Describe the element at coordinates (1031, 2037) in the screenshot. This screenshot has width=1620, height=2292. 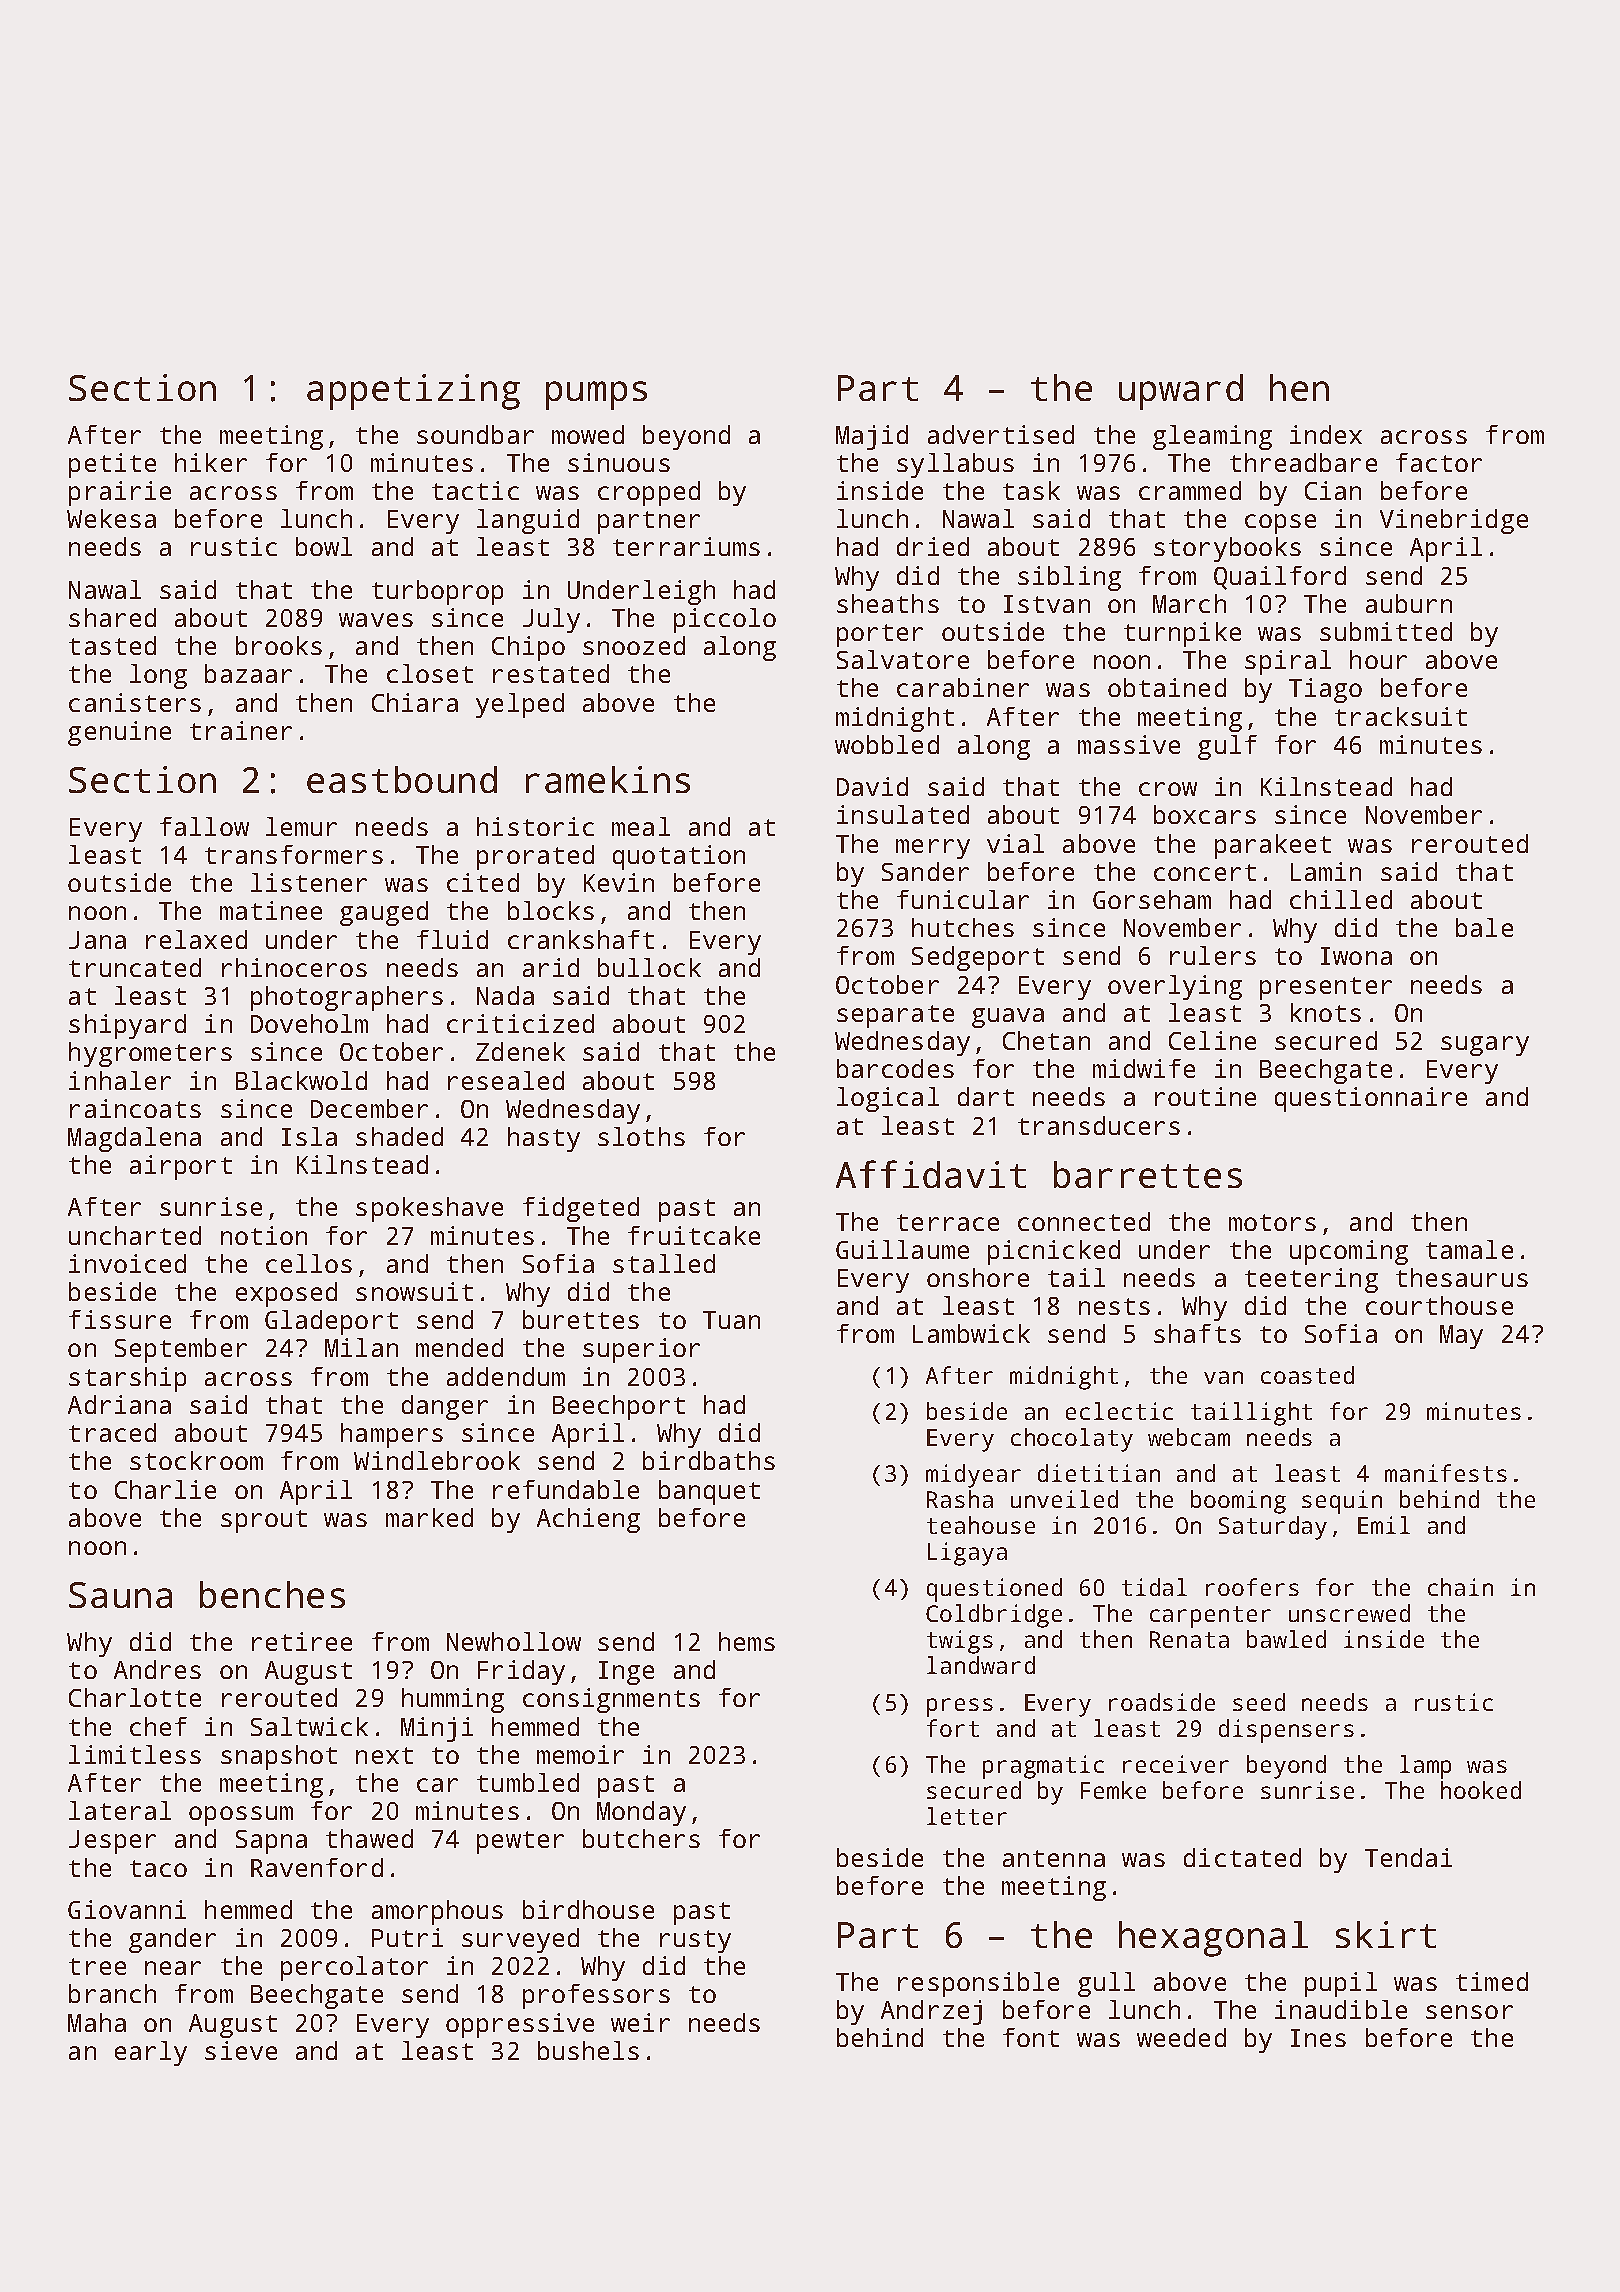
I see `font` at that location.
